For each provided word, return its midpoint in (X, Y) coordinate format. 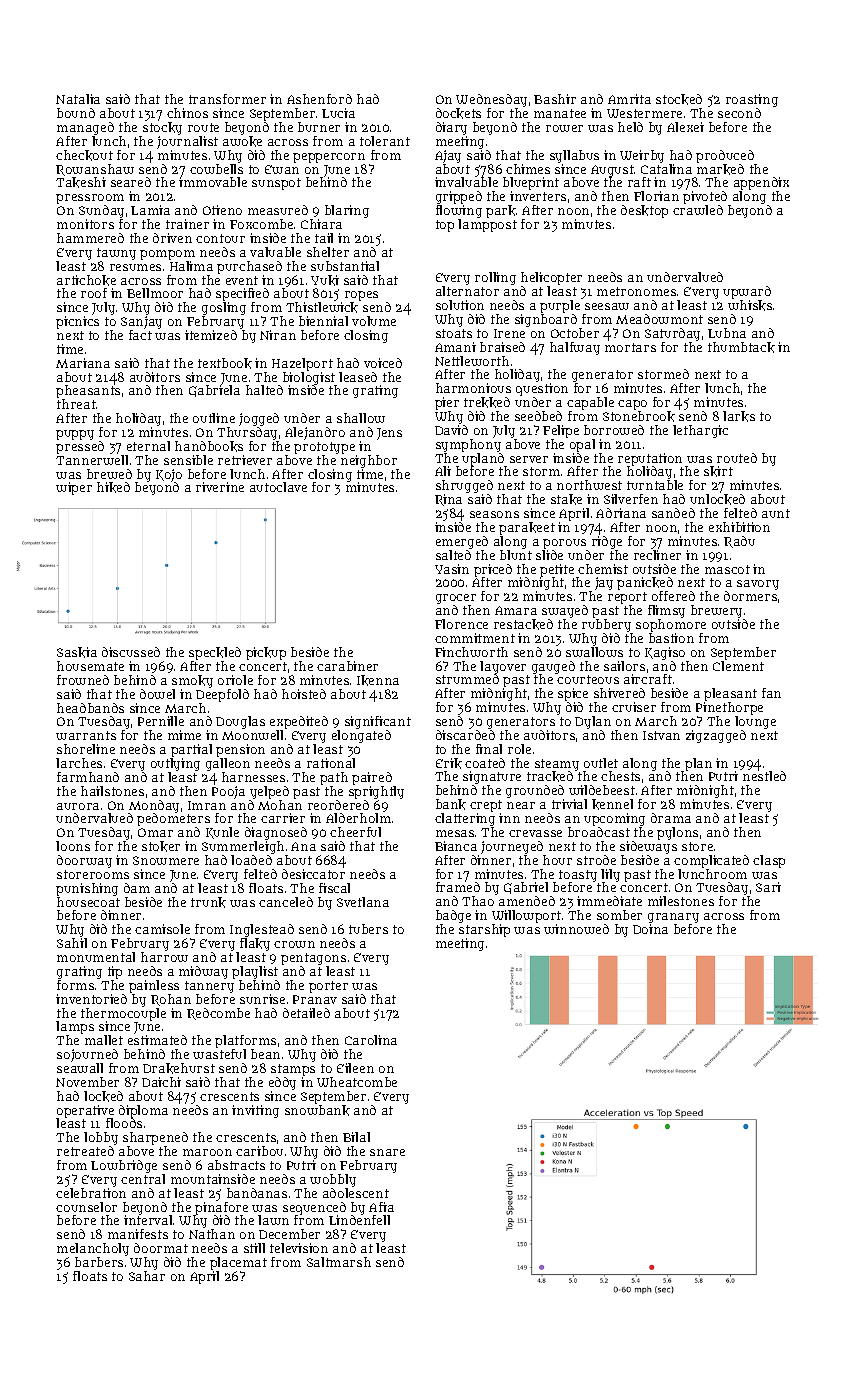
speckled (215, 653)
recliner (657, 555)
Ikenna (378, 680)
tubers (368, 929)
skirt (718, 471)
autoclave (278, 487)
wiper (74, 488)
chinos (187, 113)
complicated (711, 861)
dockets (458, 113)
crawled (698, 210)
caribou (259, 1151)
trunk (208, 902)
